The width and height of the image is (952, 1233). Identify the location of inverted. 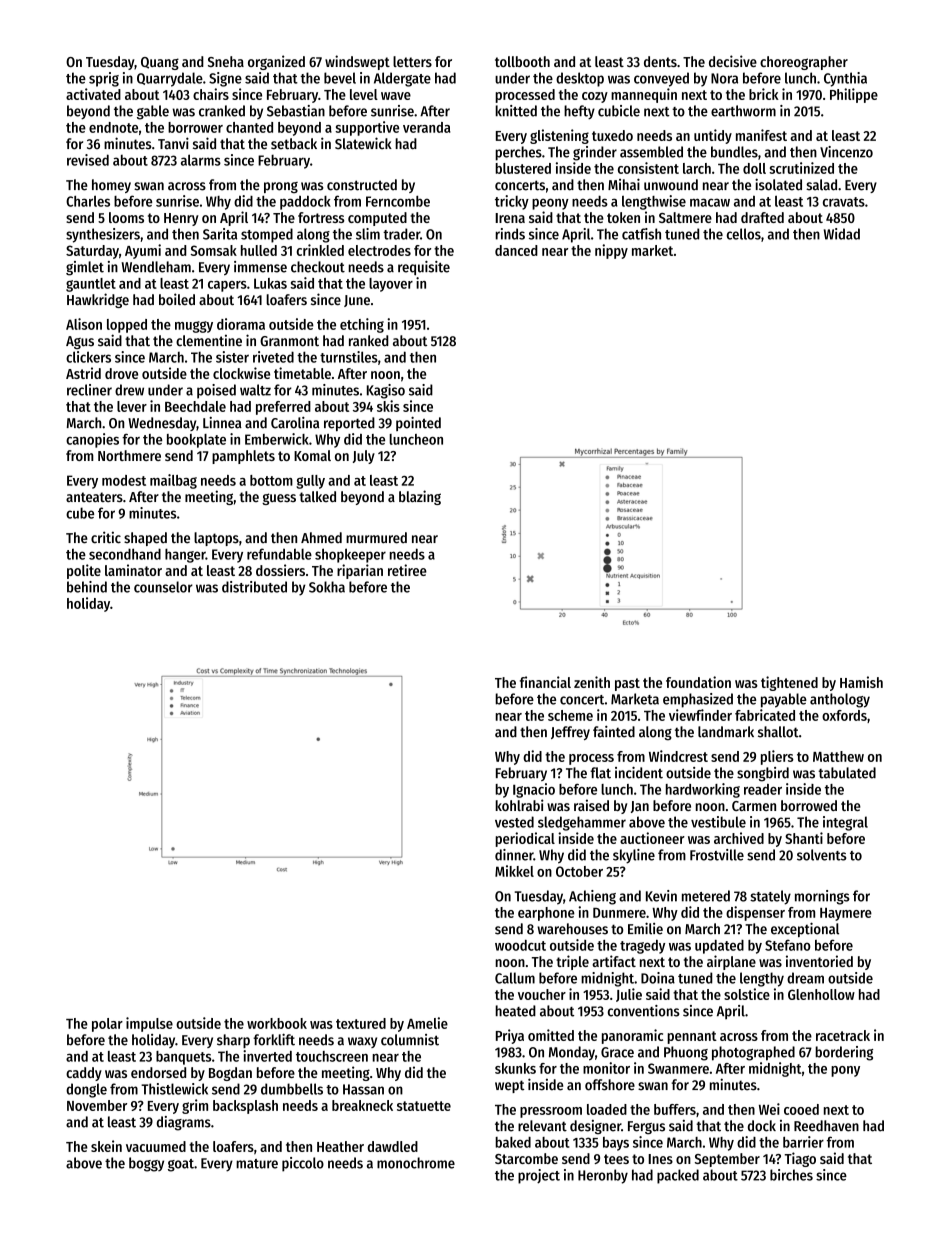
(267, 1056).
